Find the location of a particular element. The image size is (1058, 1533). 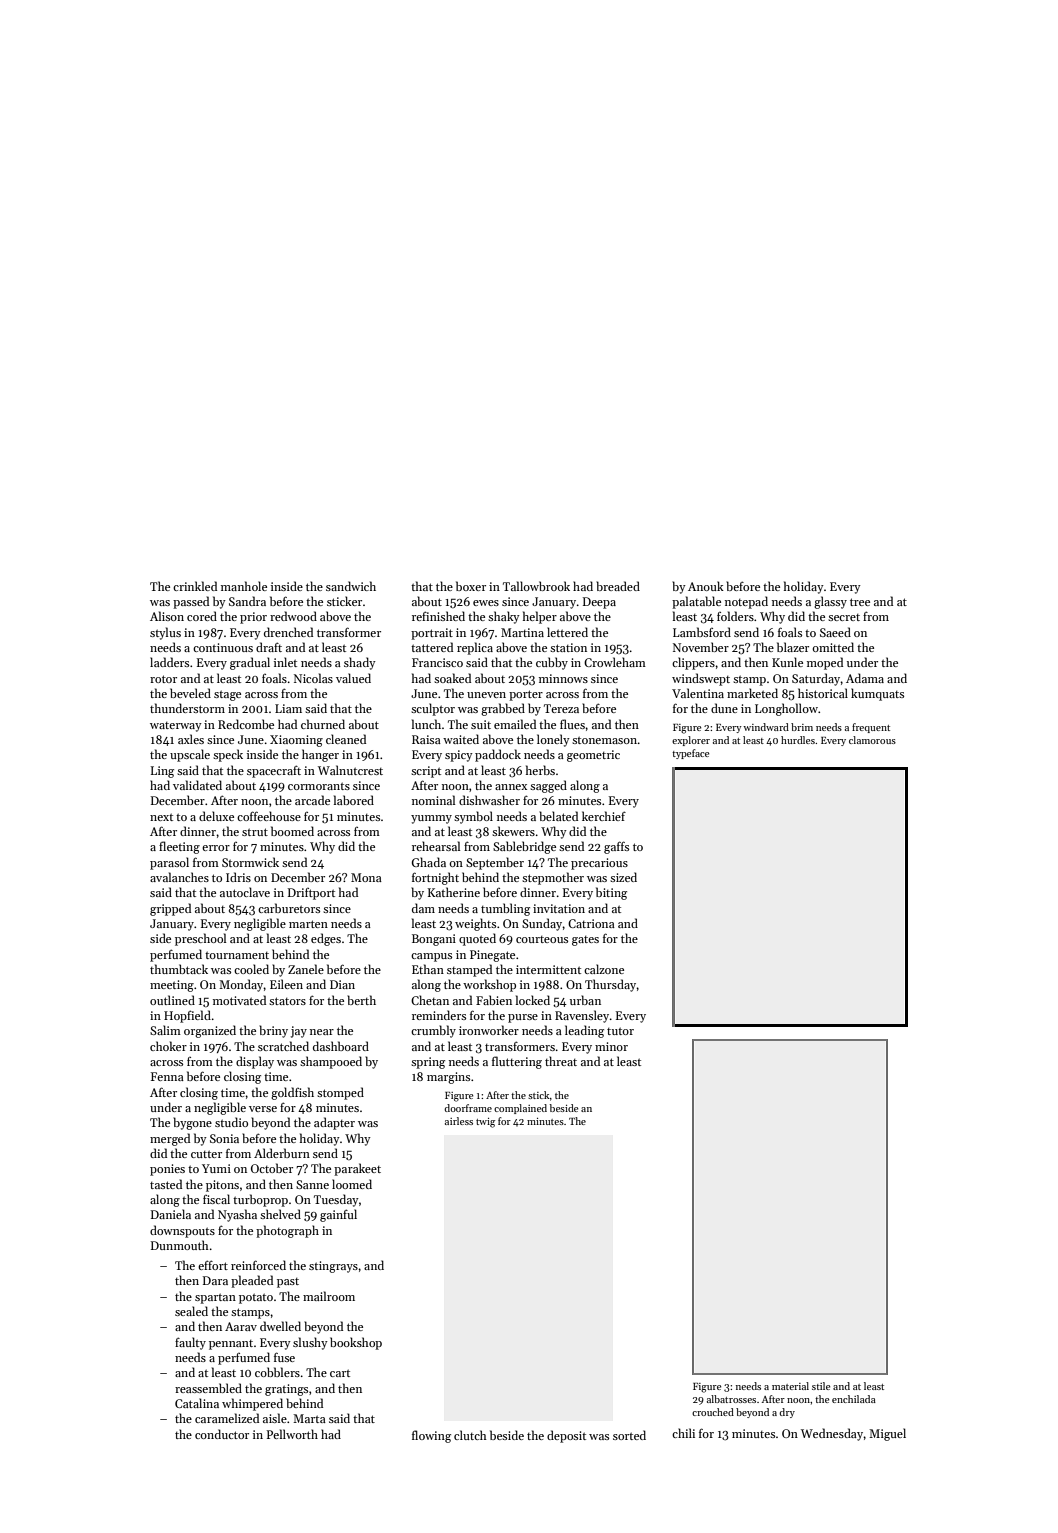

enchilada is located at coordinates (854, 1399).
